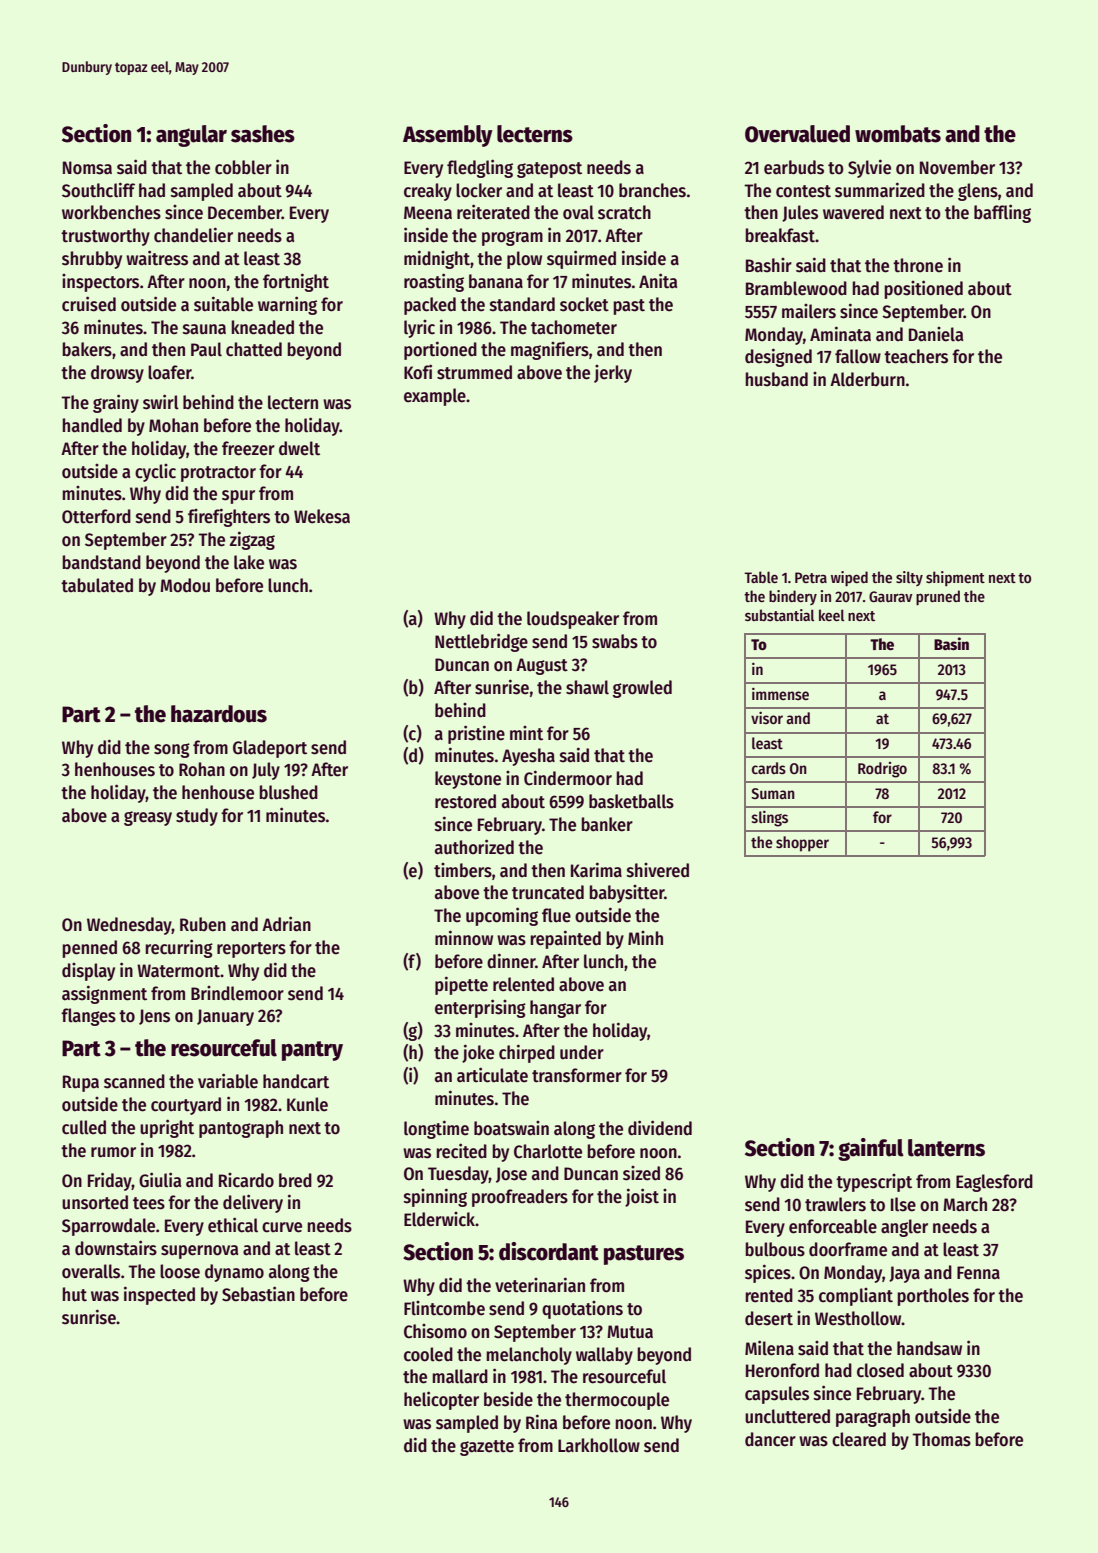 The image size is (1098, 1553). Describe the element at coordinates (191, 136) in the image. I see `angular` at that location.
